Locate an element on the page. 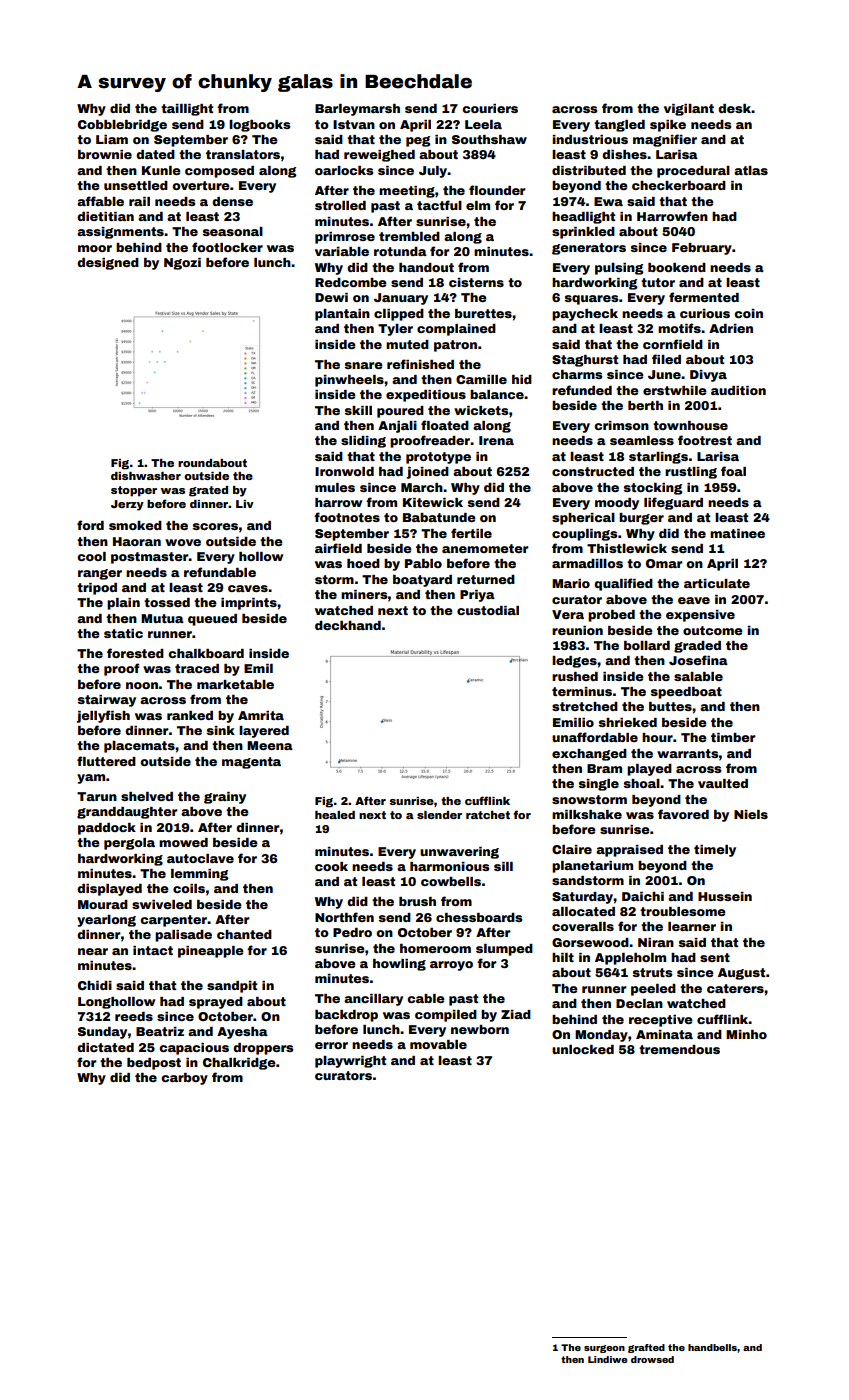 The image size is (849, 1400). intact is located at coordinates (153, 950).
